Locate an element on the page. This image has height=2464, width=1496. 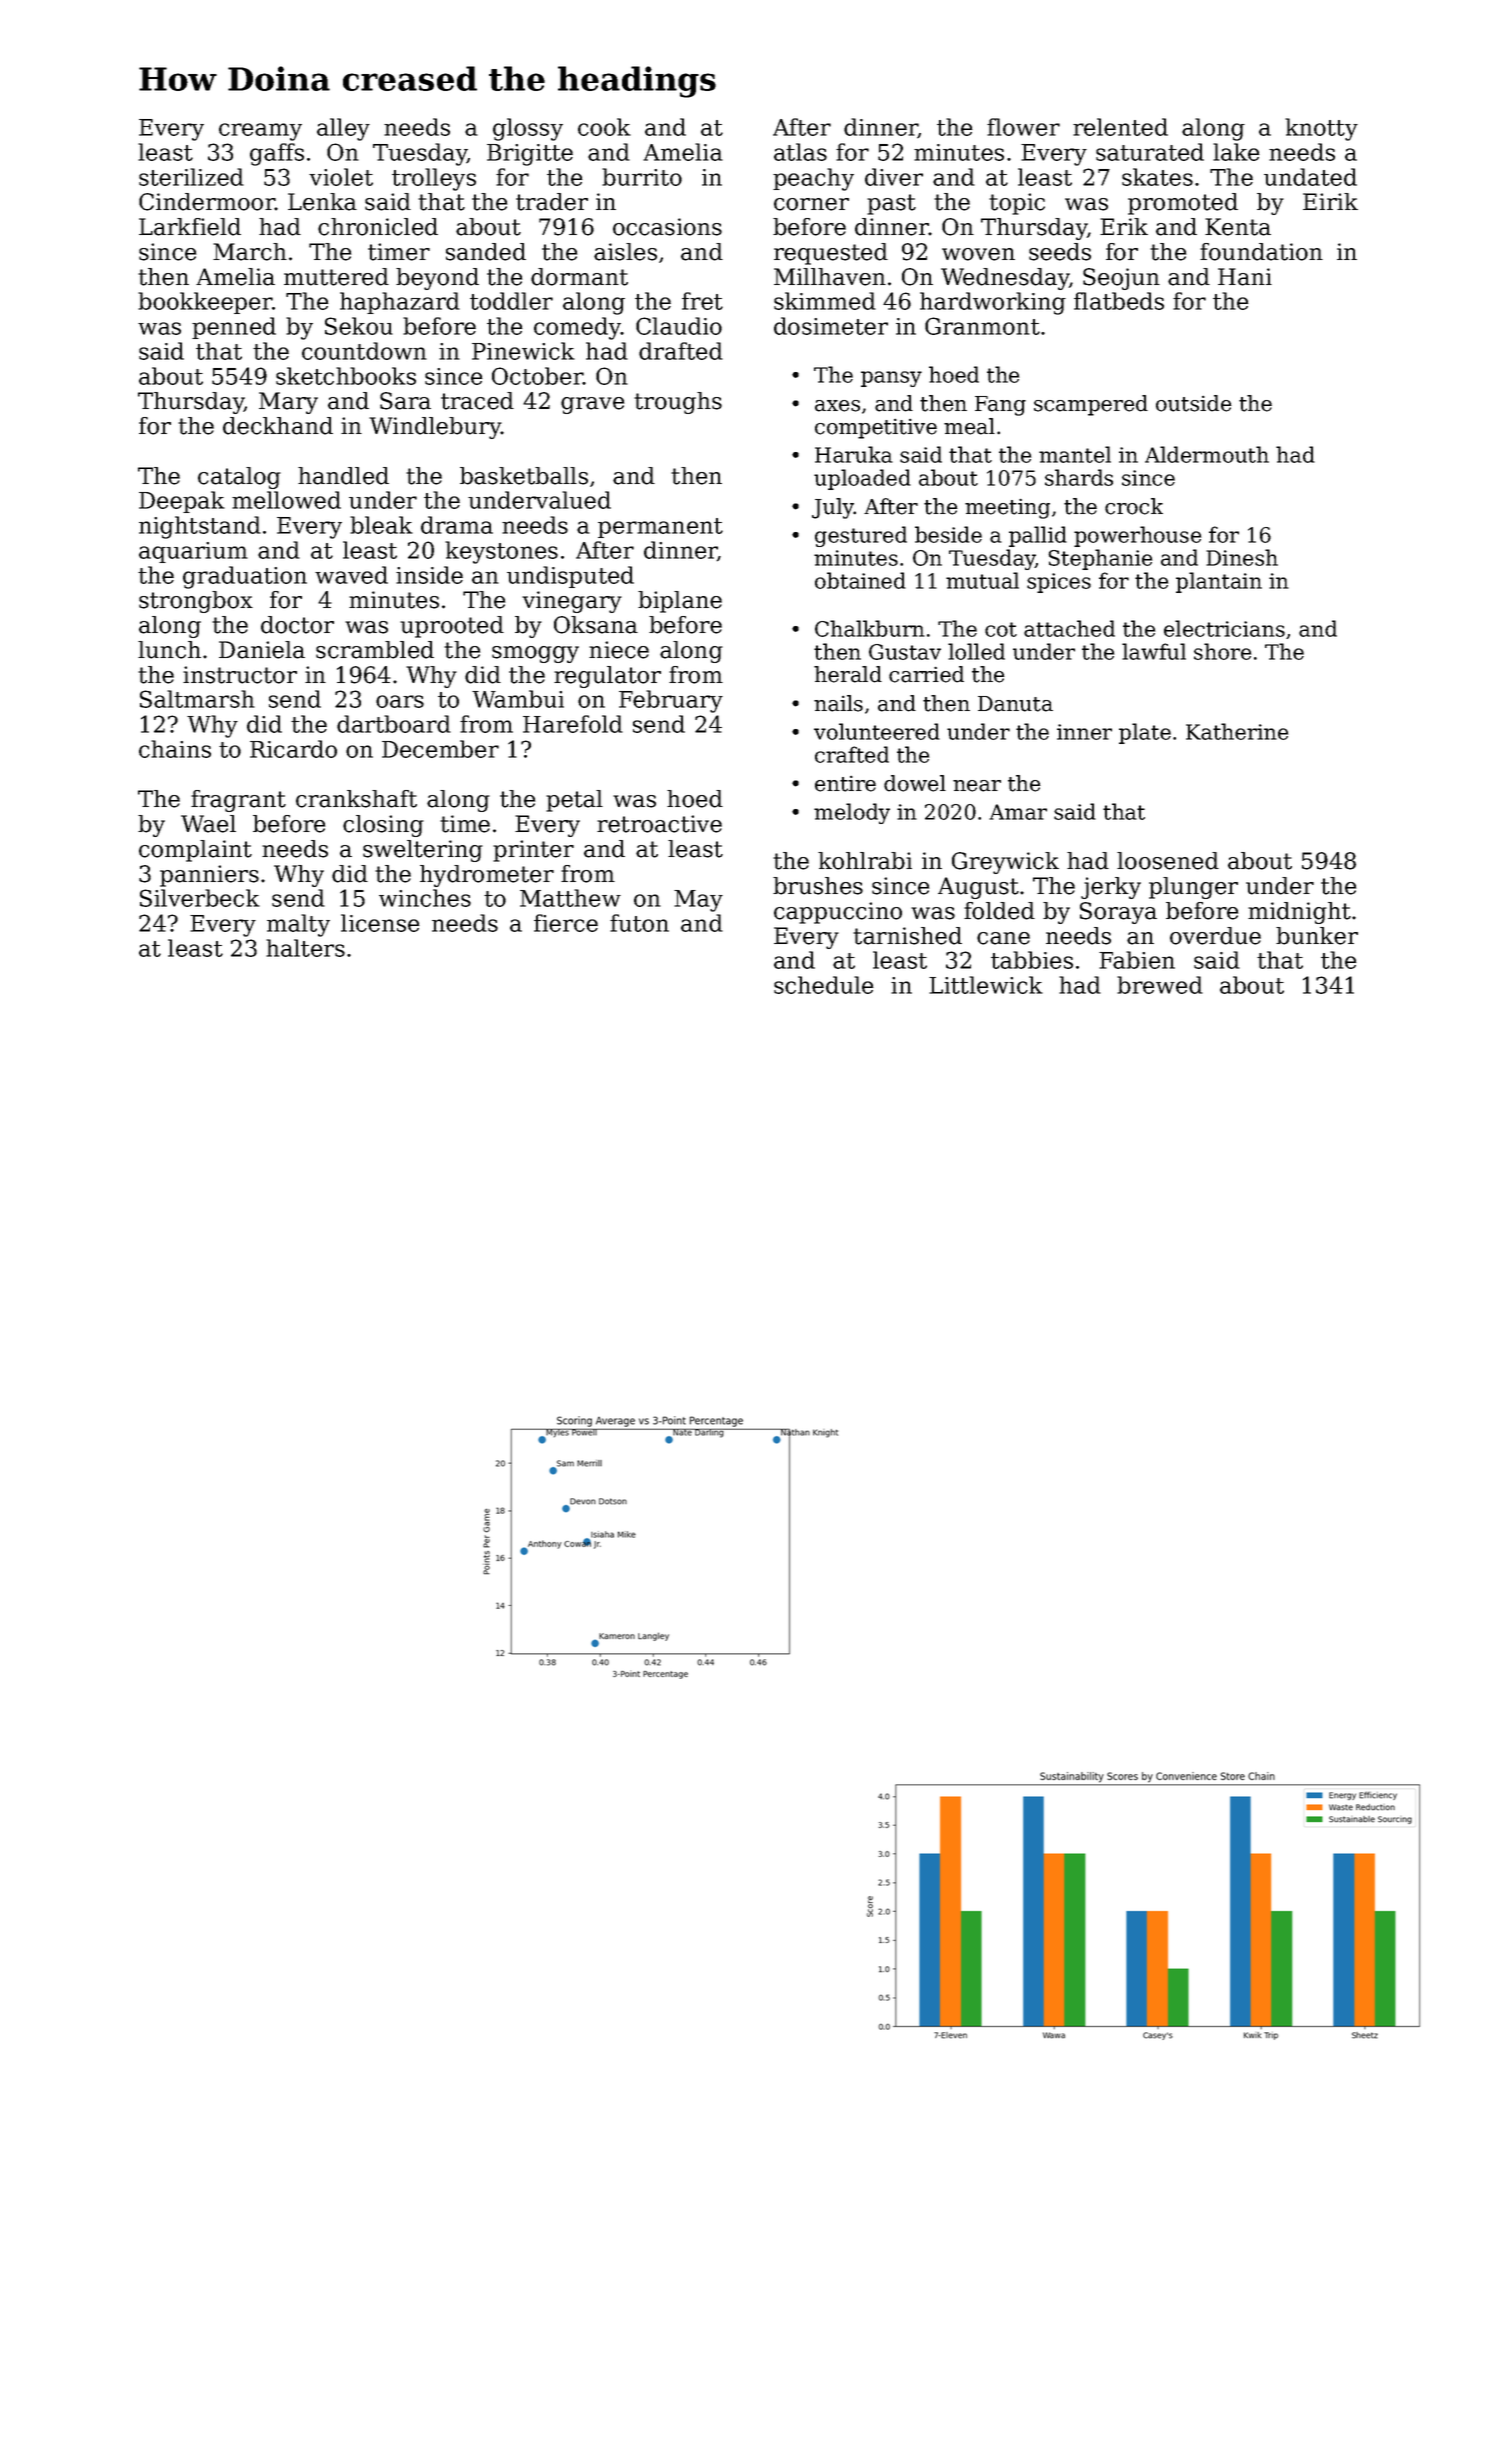
handled is located at coordinates (343, 476).
